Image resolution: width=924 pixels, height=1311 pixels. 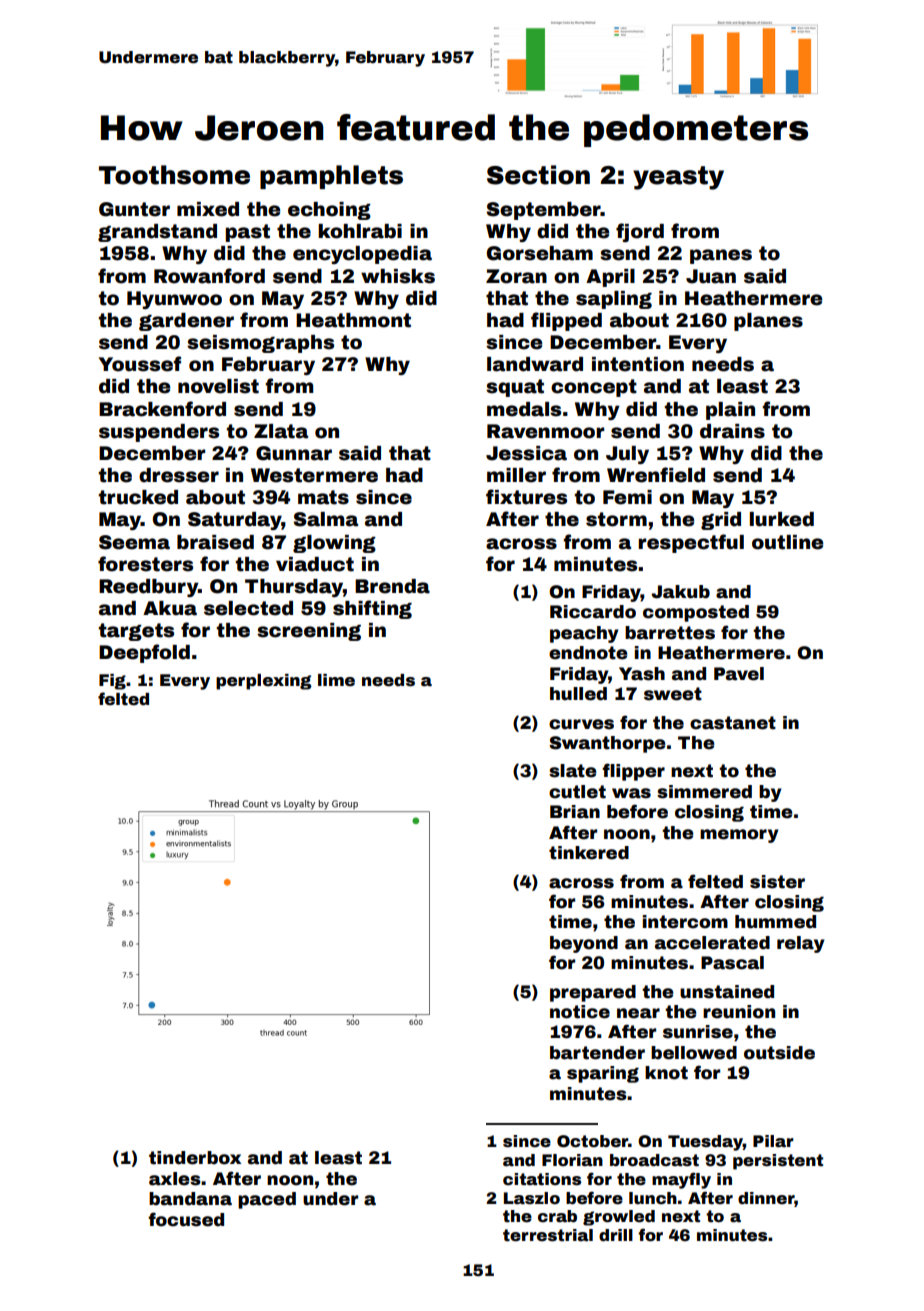 What do you see at coordinates (782, 519) in the screenshot?
I see `lurked` at bounding box center [782, 519].
